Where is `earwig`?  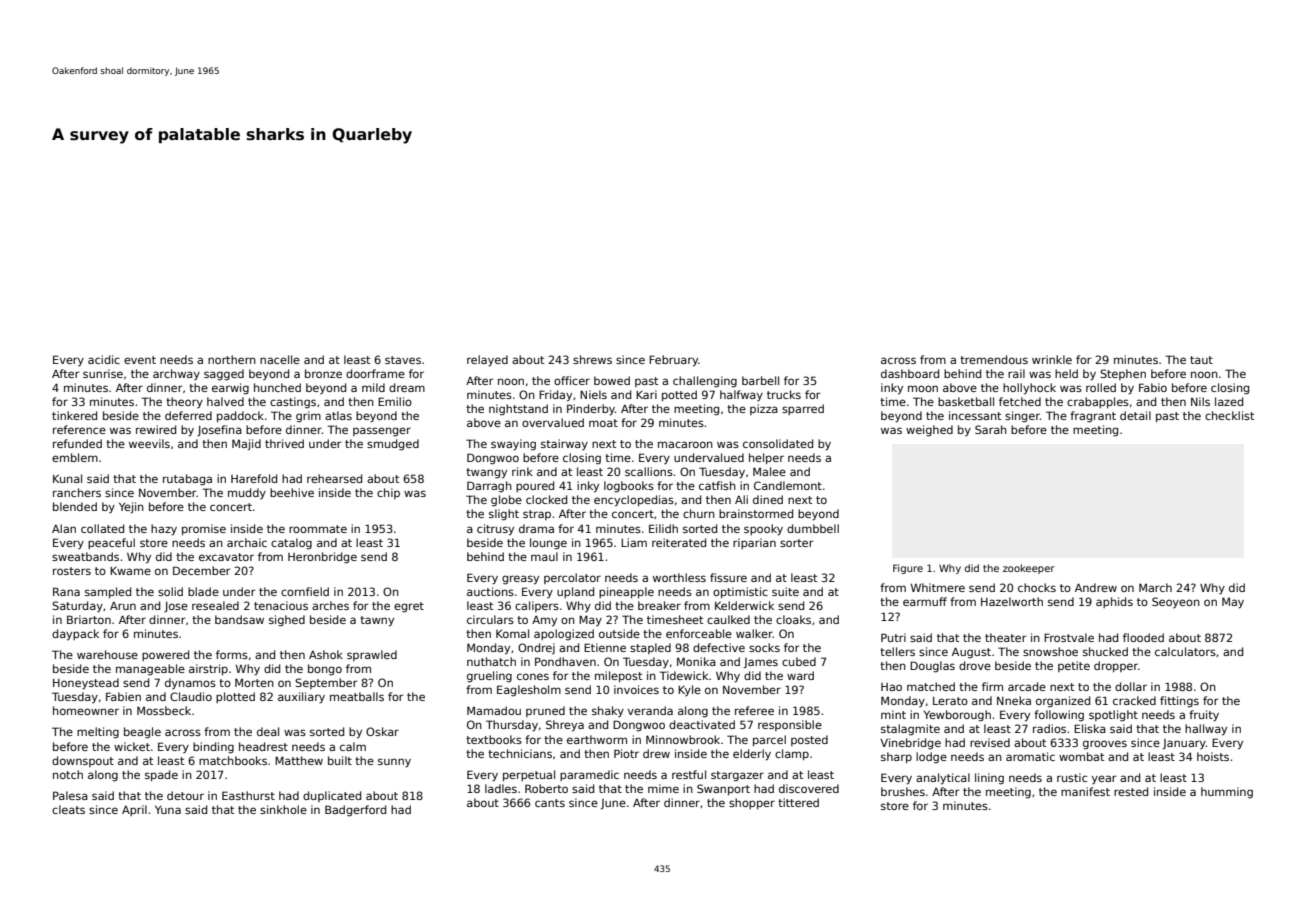
earwig is located at coordinates (230, 389).
